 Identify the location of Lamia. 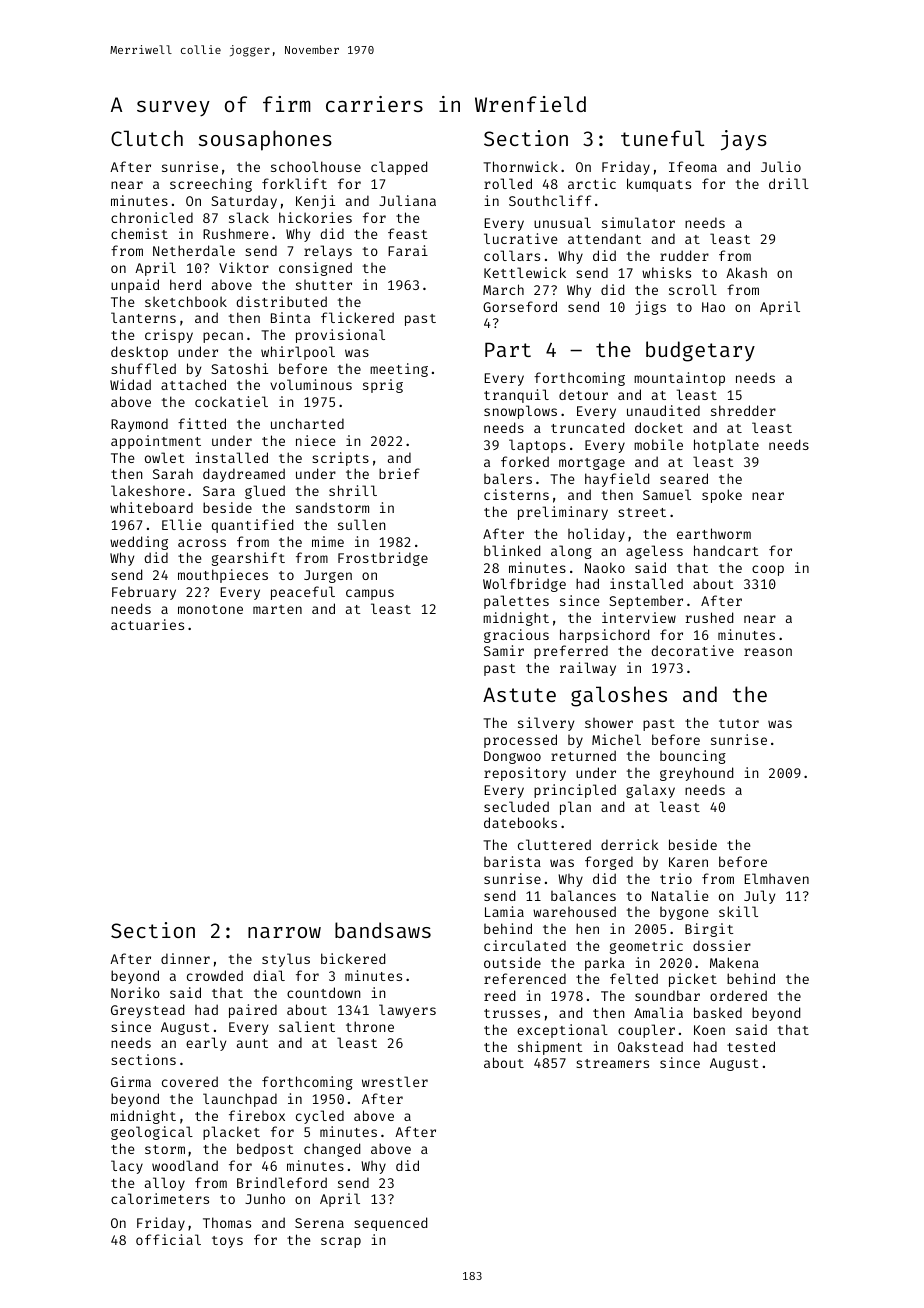
(504, 911).
